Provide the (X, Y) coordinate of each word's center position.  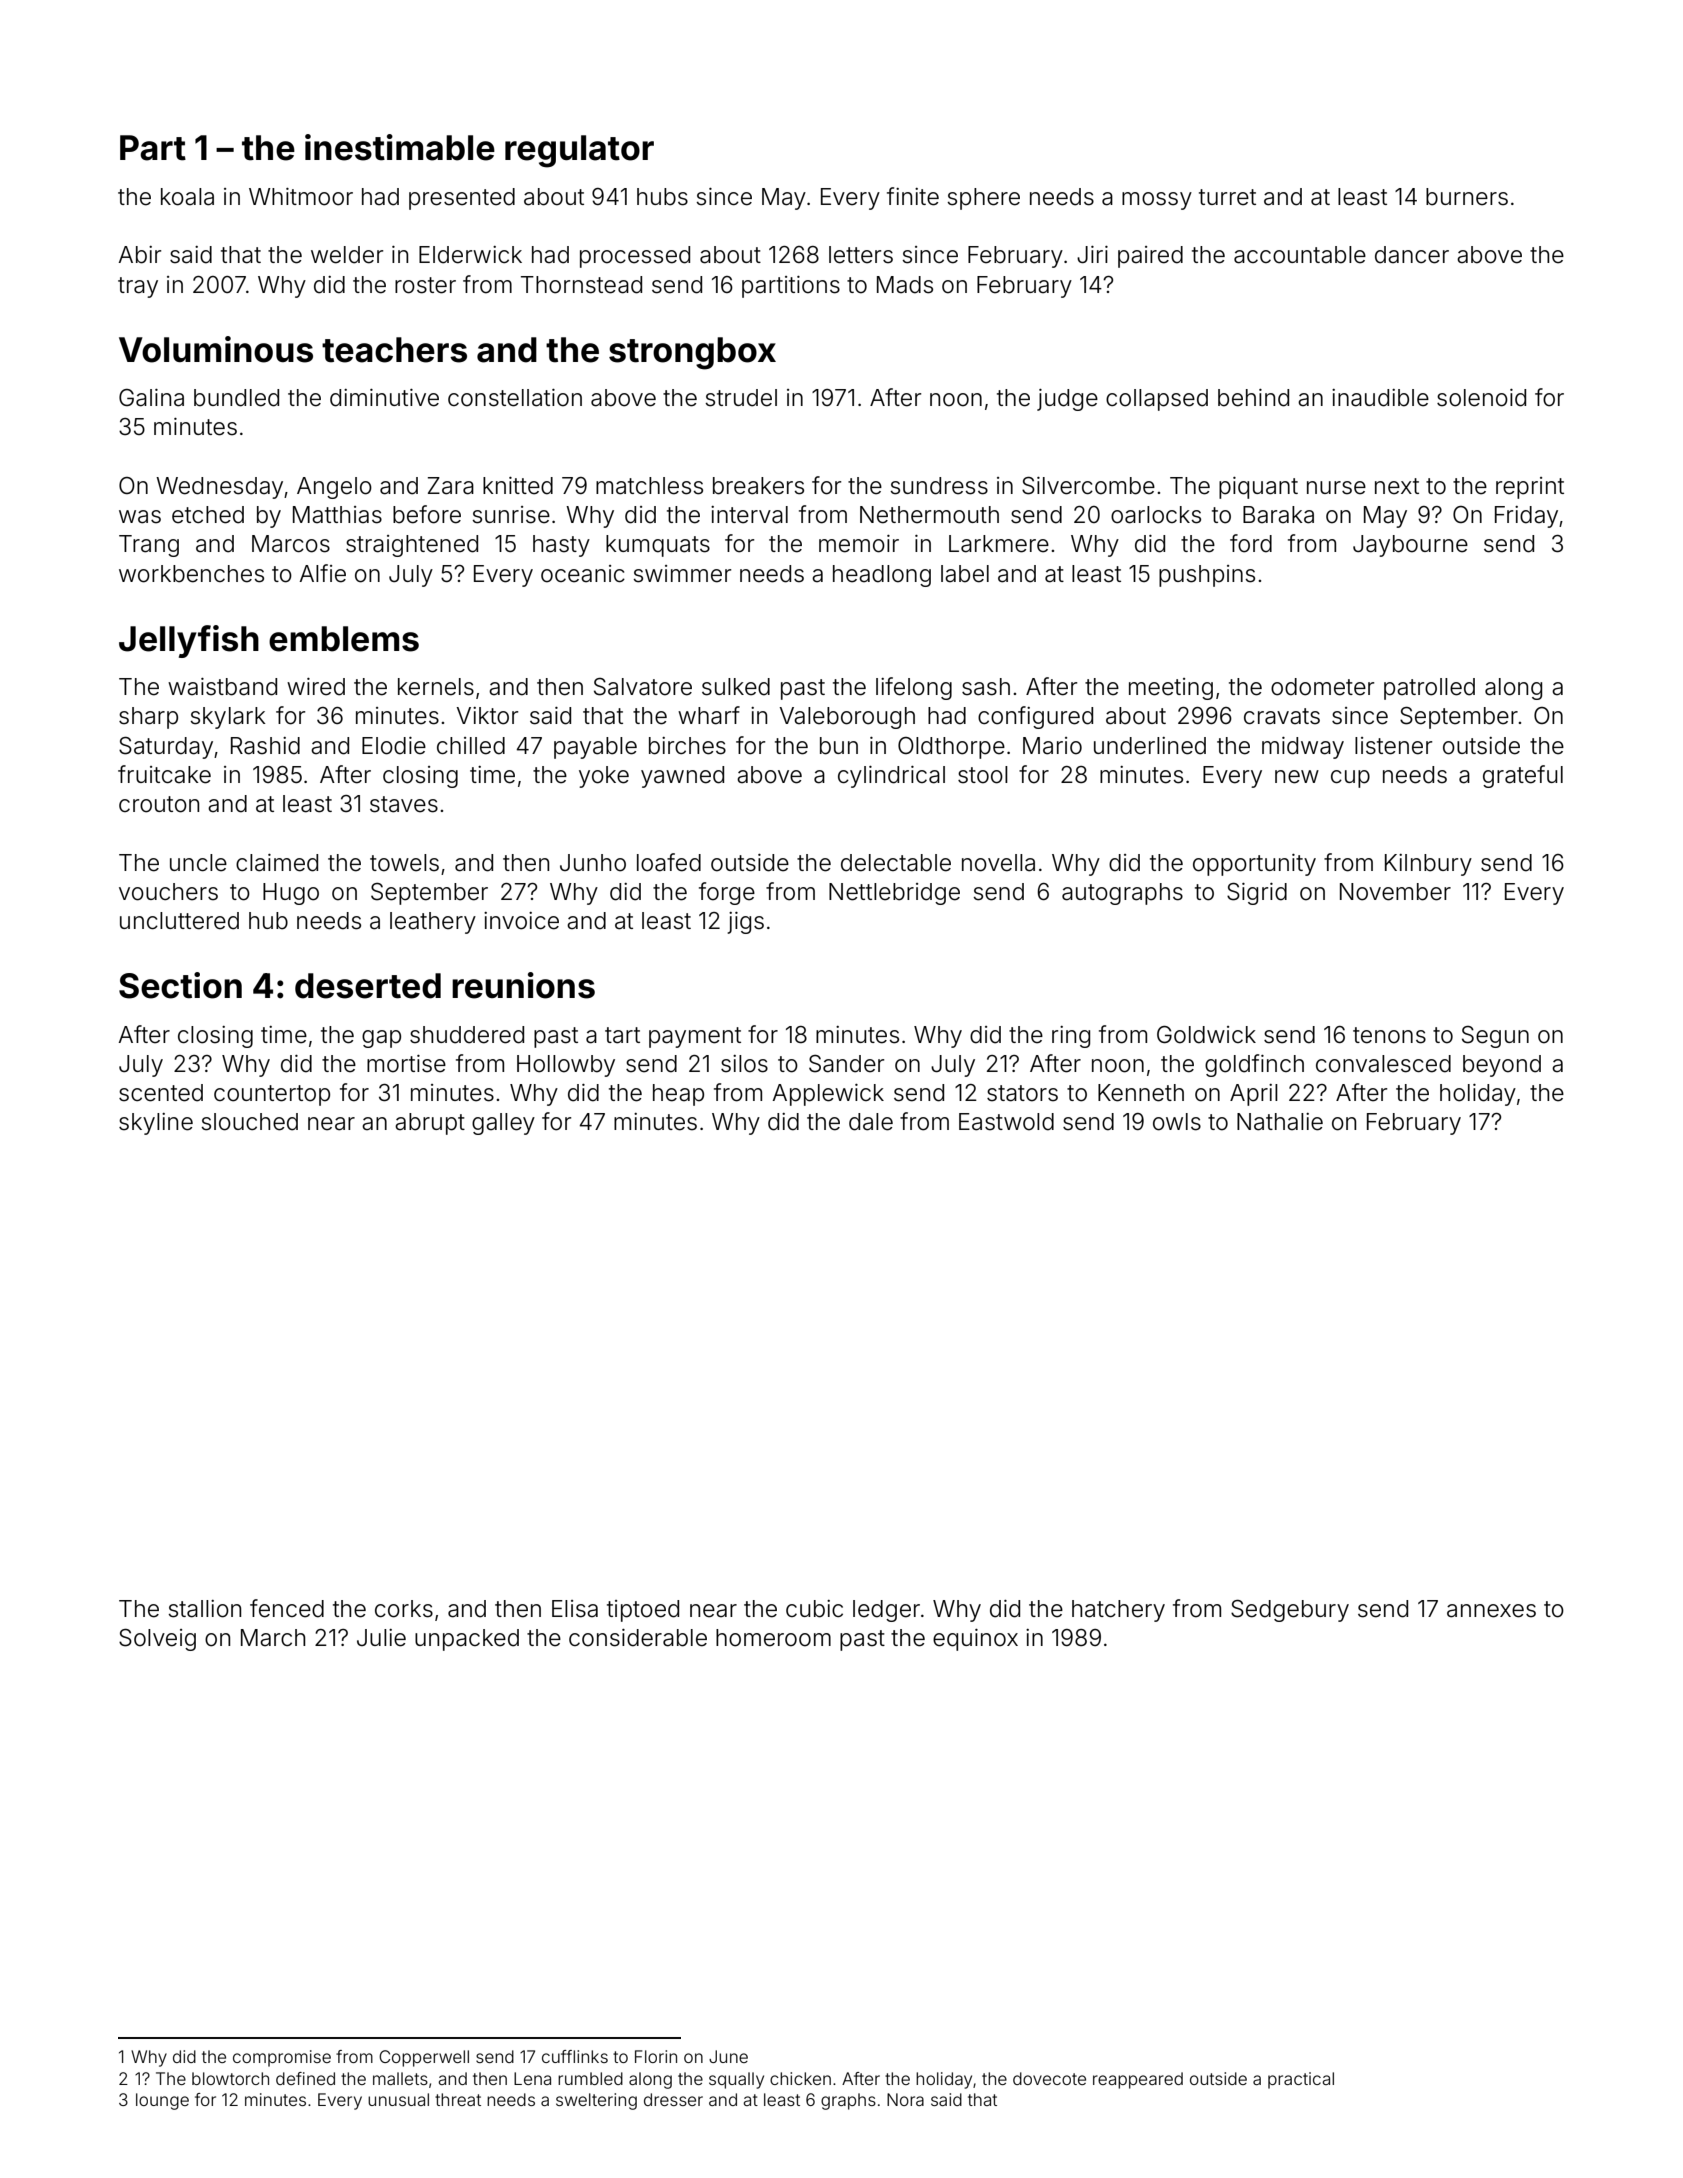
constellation (515, 398)
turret (1227, 197)
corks (404, 1609)
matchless (649, 486)
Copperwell (424, 2058)
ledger (886, 1611)
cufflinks (575, 2056)
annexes (1491, 1611)
